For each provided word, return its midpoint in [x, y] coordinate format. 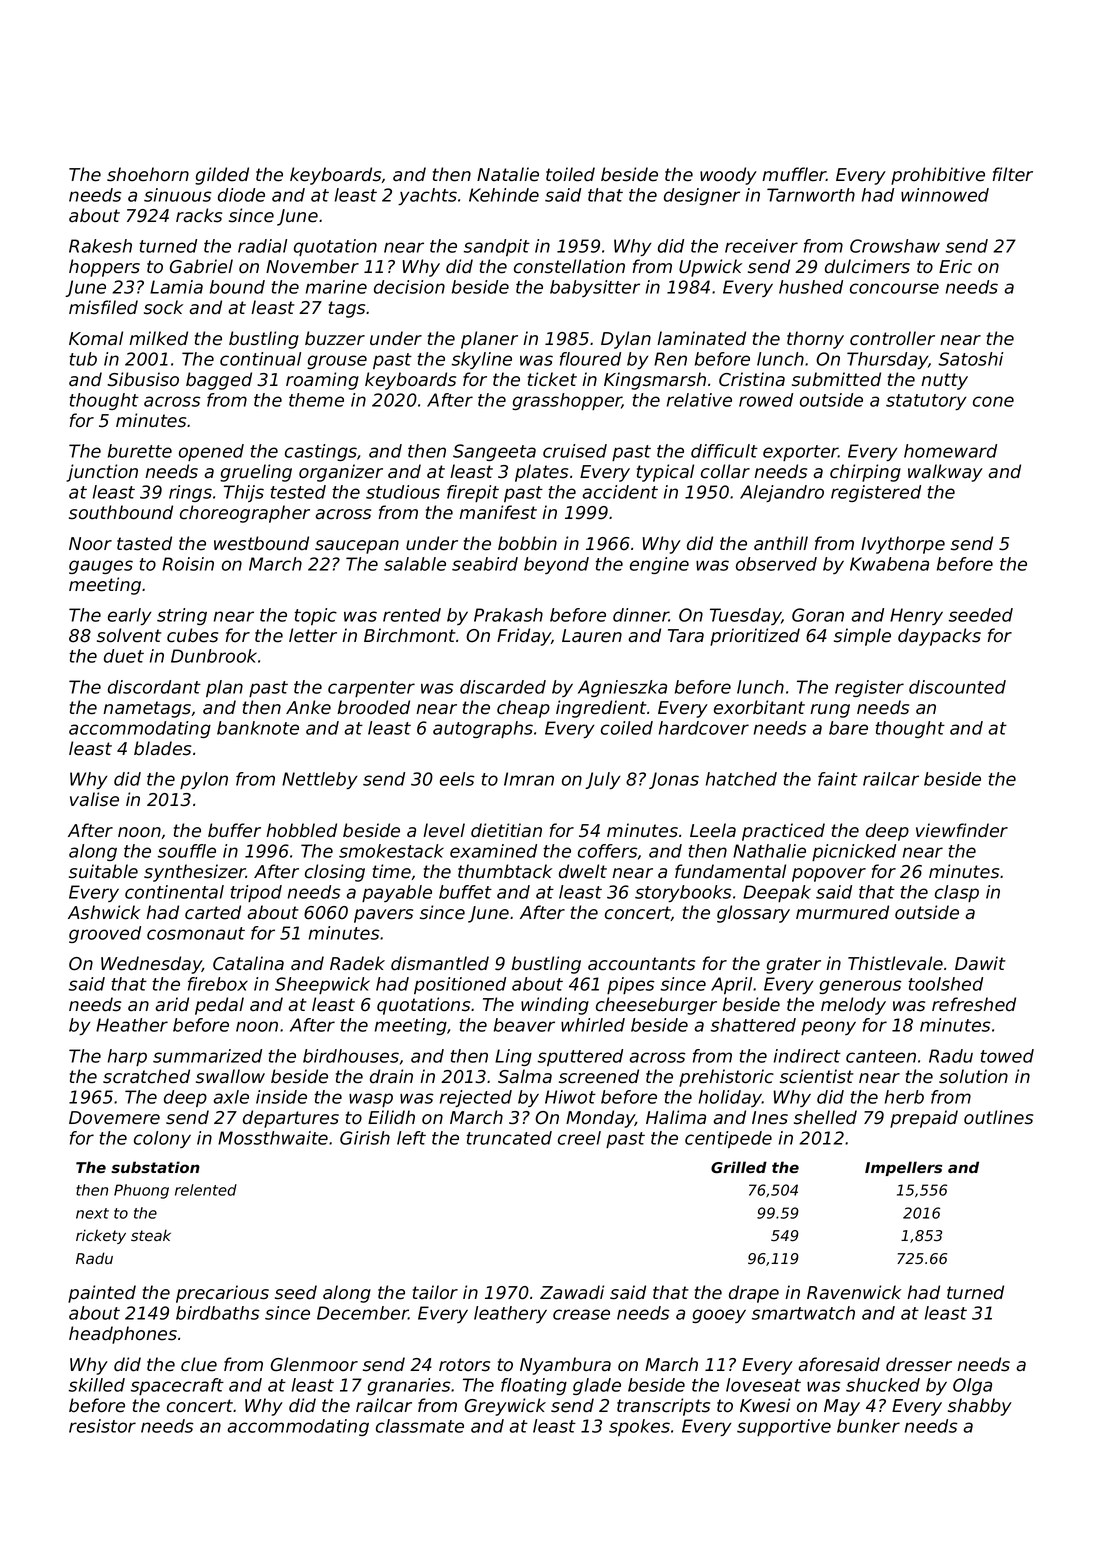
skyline [482, 360]
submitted [836, 379]
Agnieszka [622, 688]
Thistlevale [895, 963]
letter [313, 635]
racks [199, 215]
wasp [371, 1100]
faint [838, 779]
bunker [868, 1426]
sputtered [580, 1057]
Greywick [505, 1407]
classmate [420, 1426]
